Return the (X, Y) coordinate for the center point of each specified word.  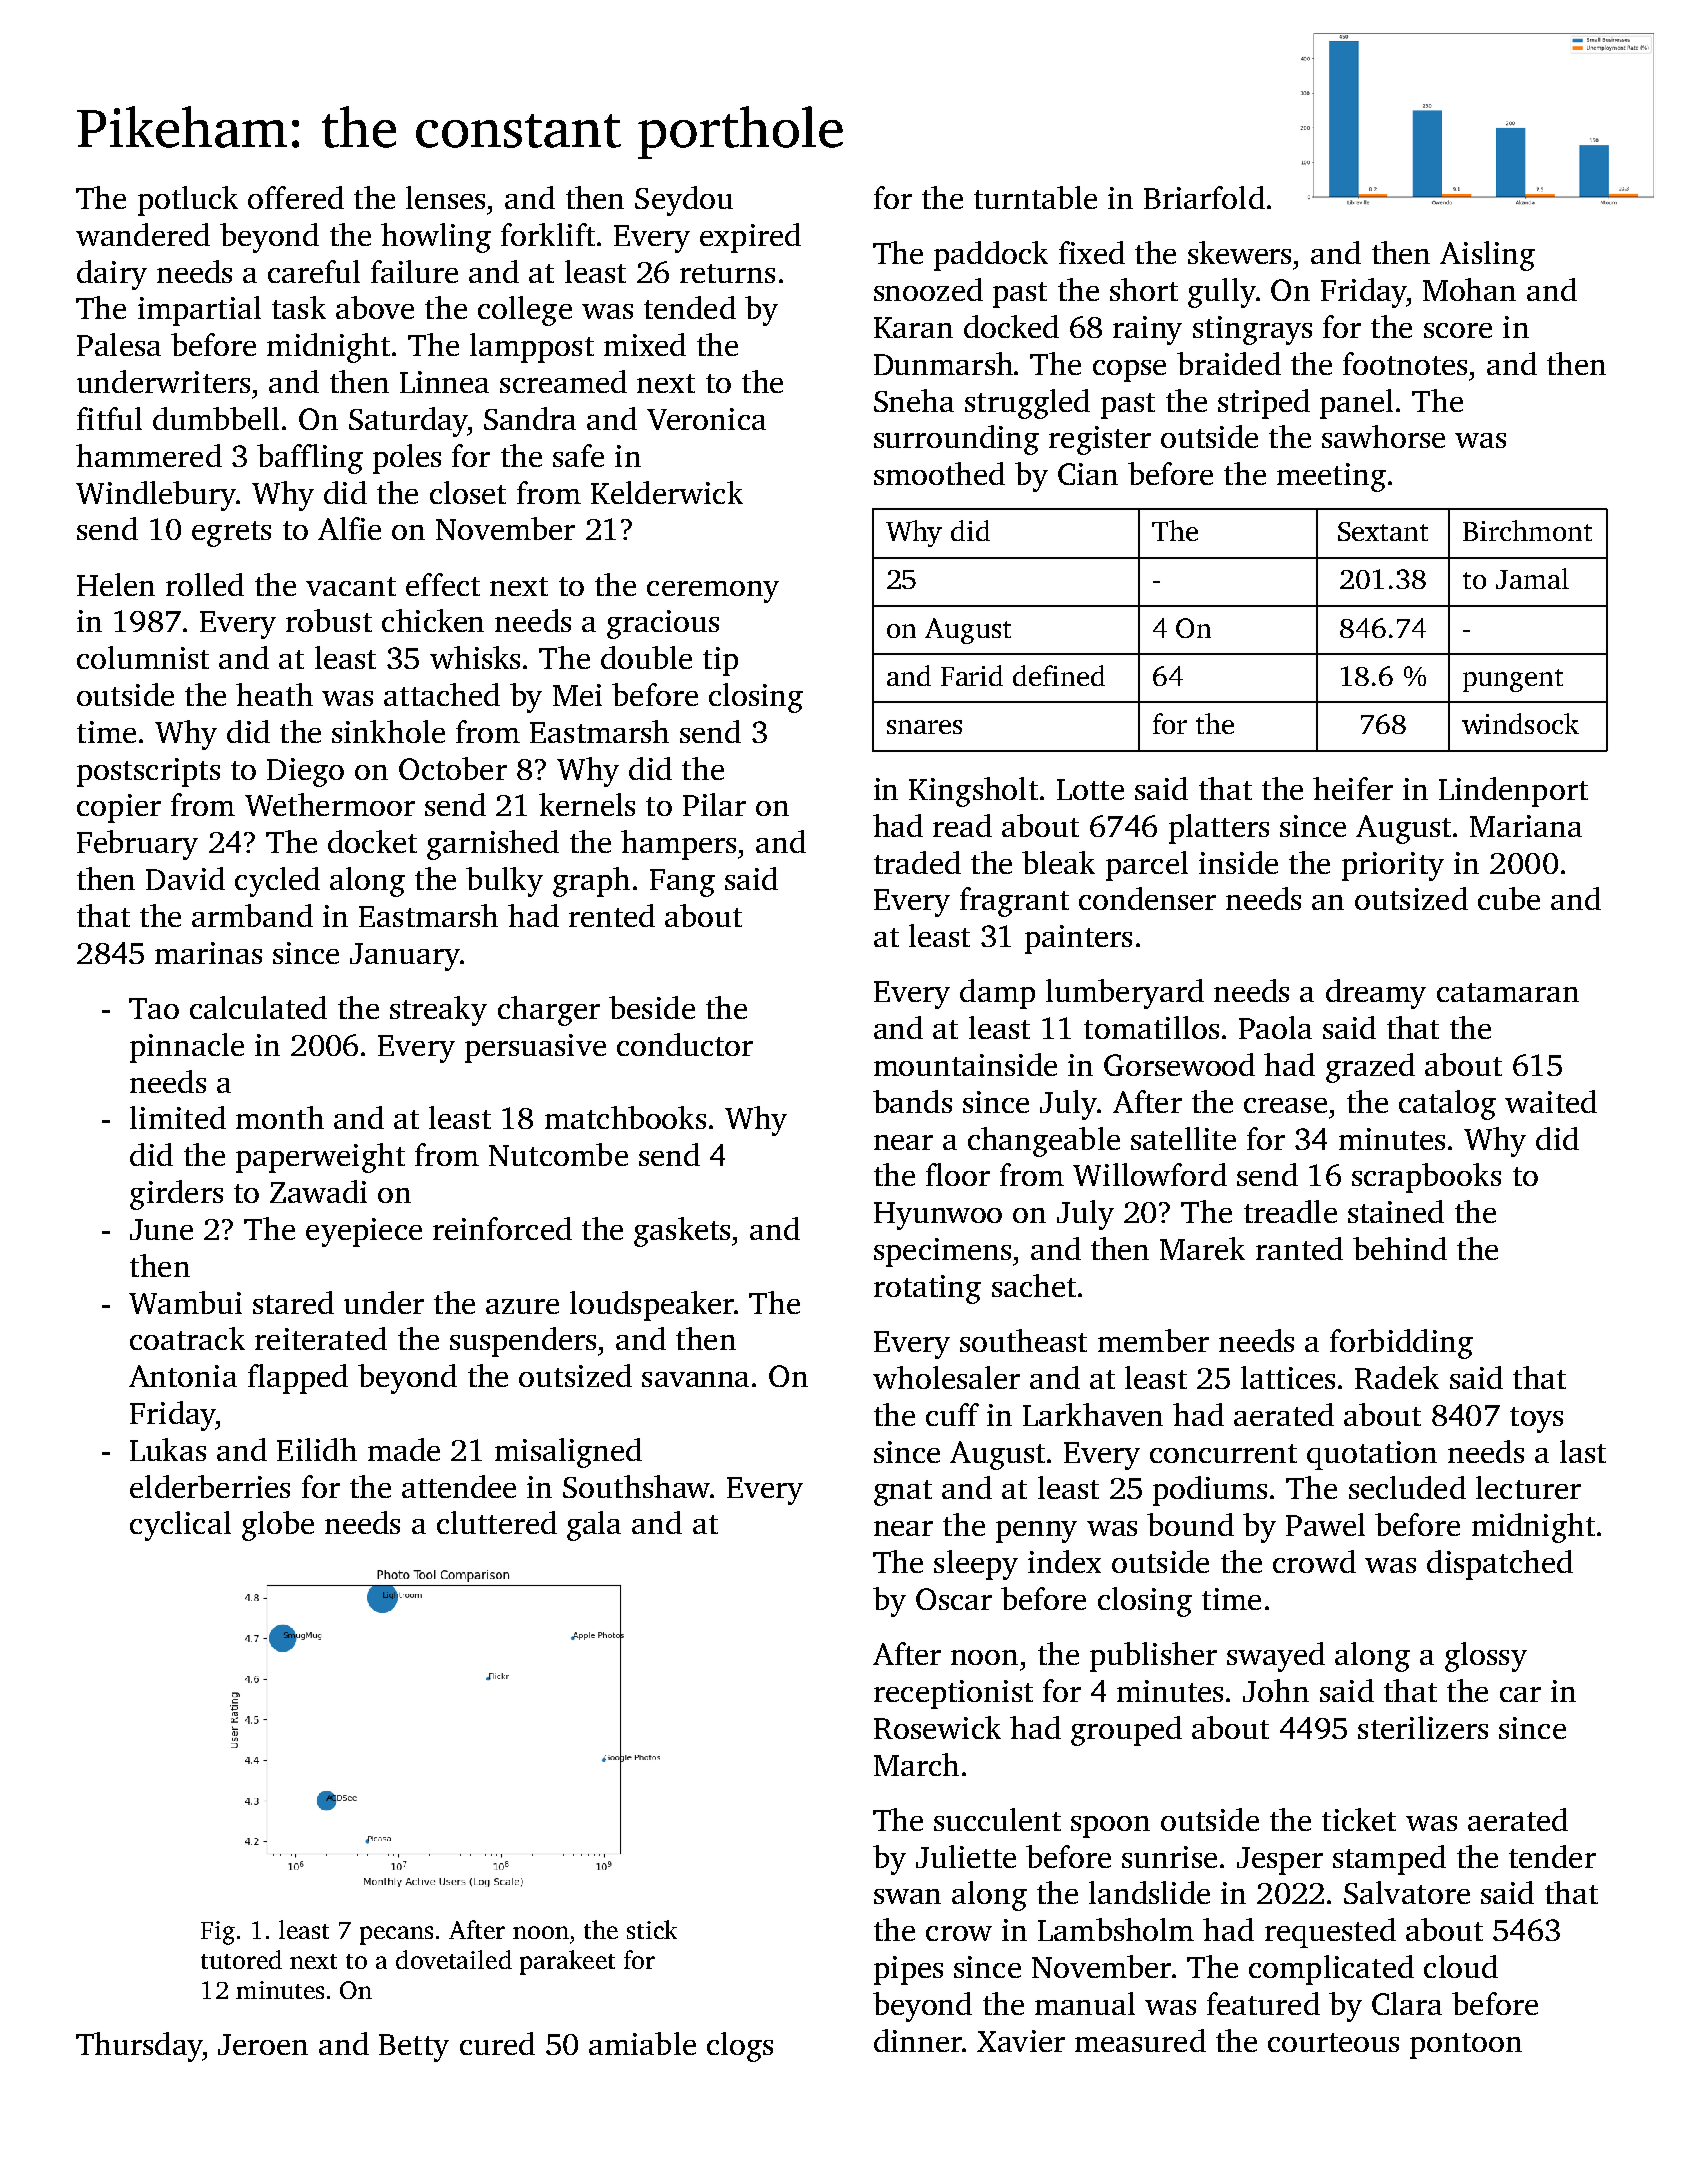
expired (750, 238)
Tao (154, 1008)
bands (912, 1101)
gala (594, 1526)
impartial (199, 311)
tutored (241, 1959)
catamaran (1508, 992)
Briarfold (1204, 197)
